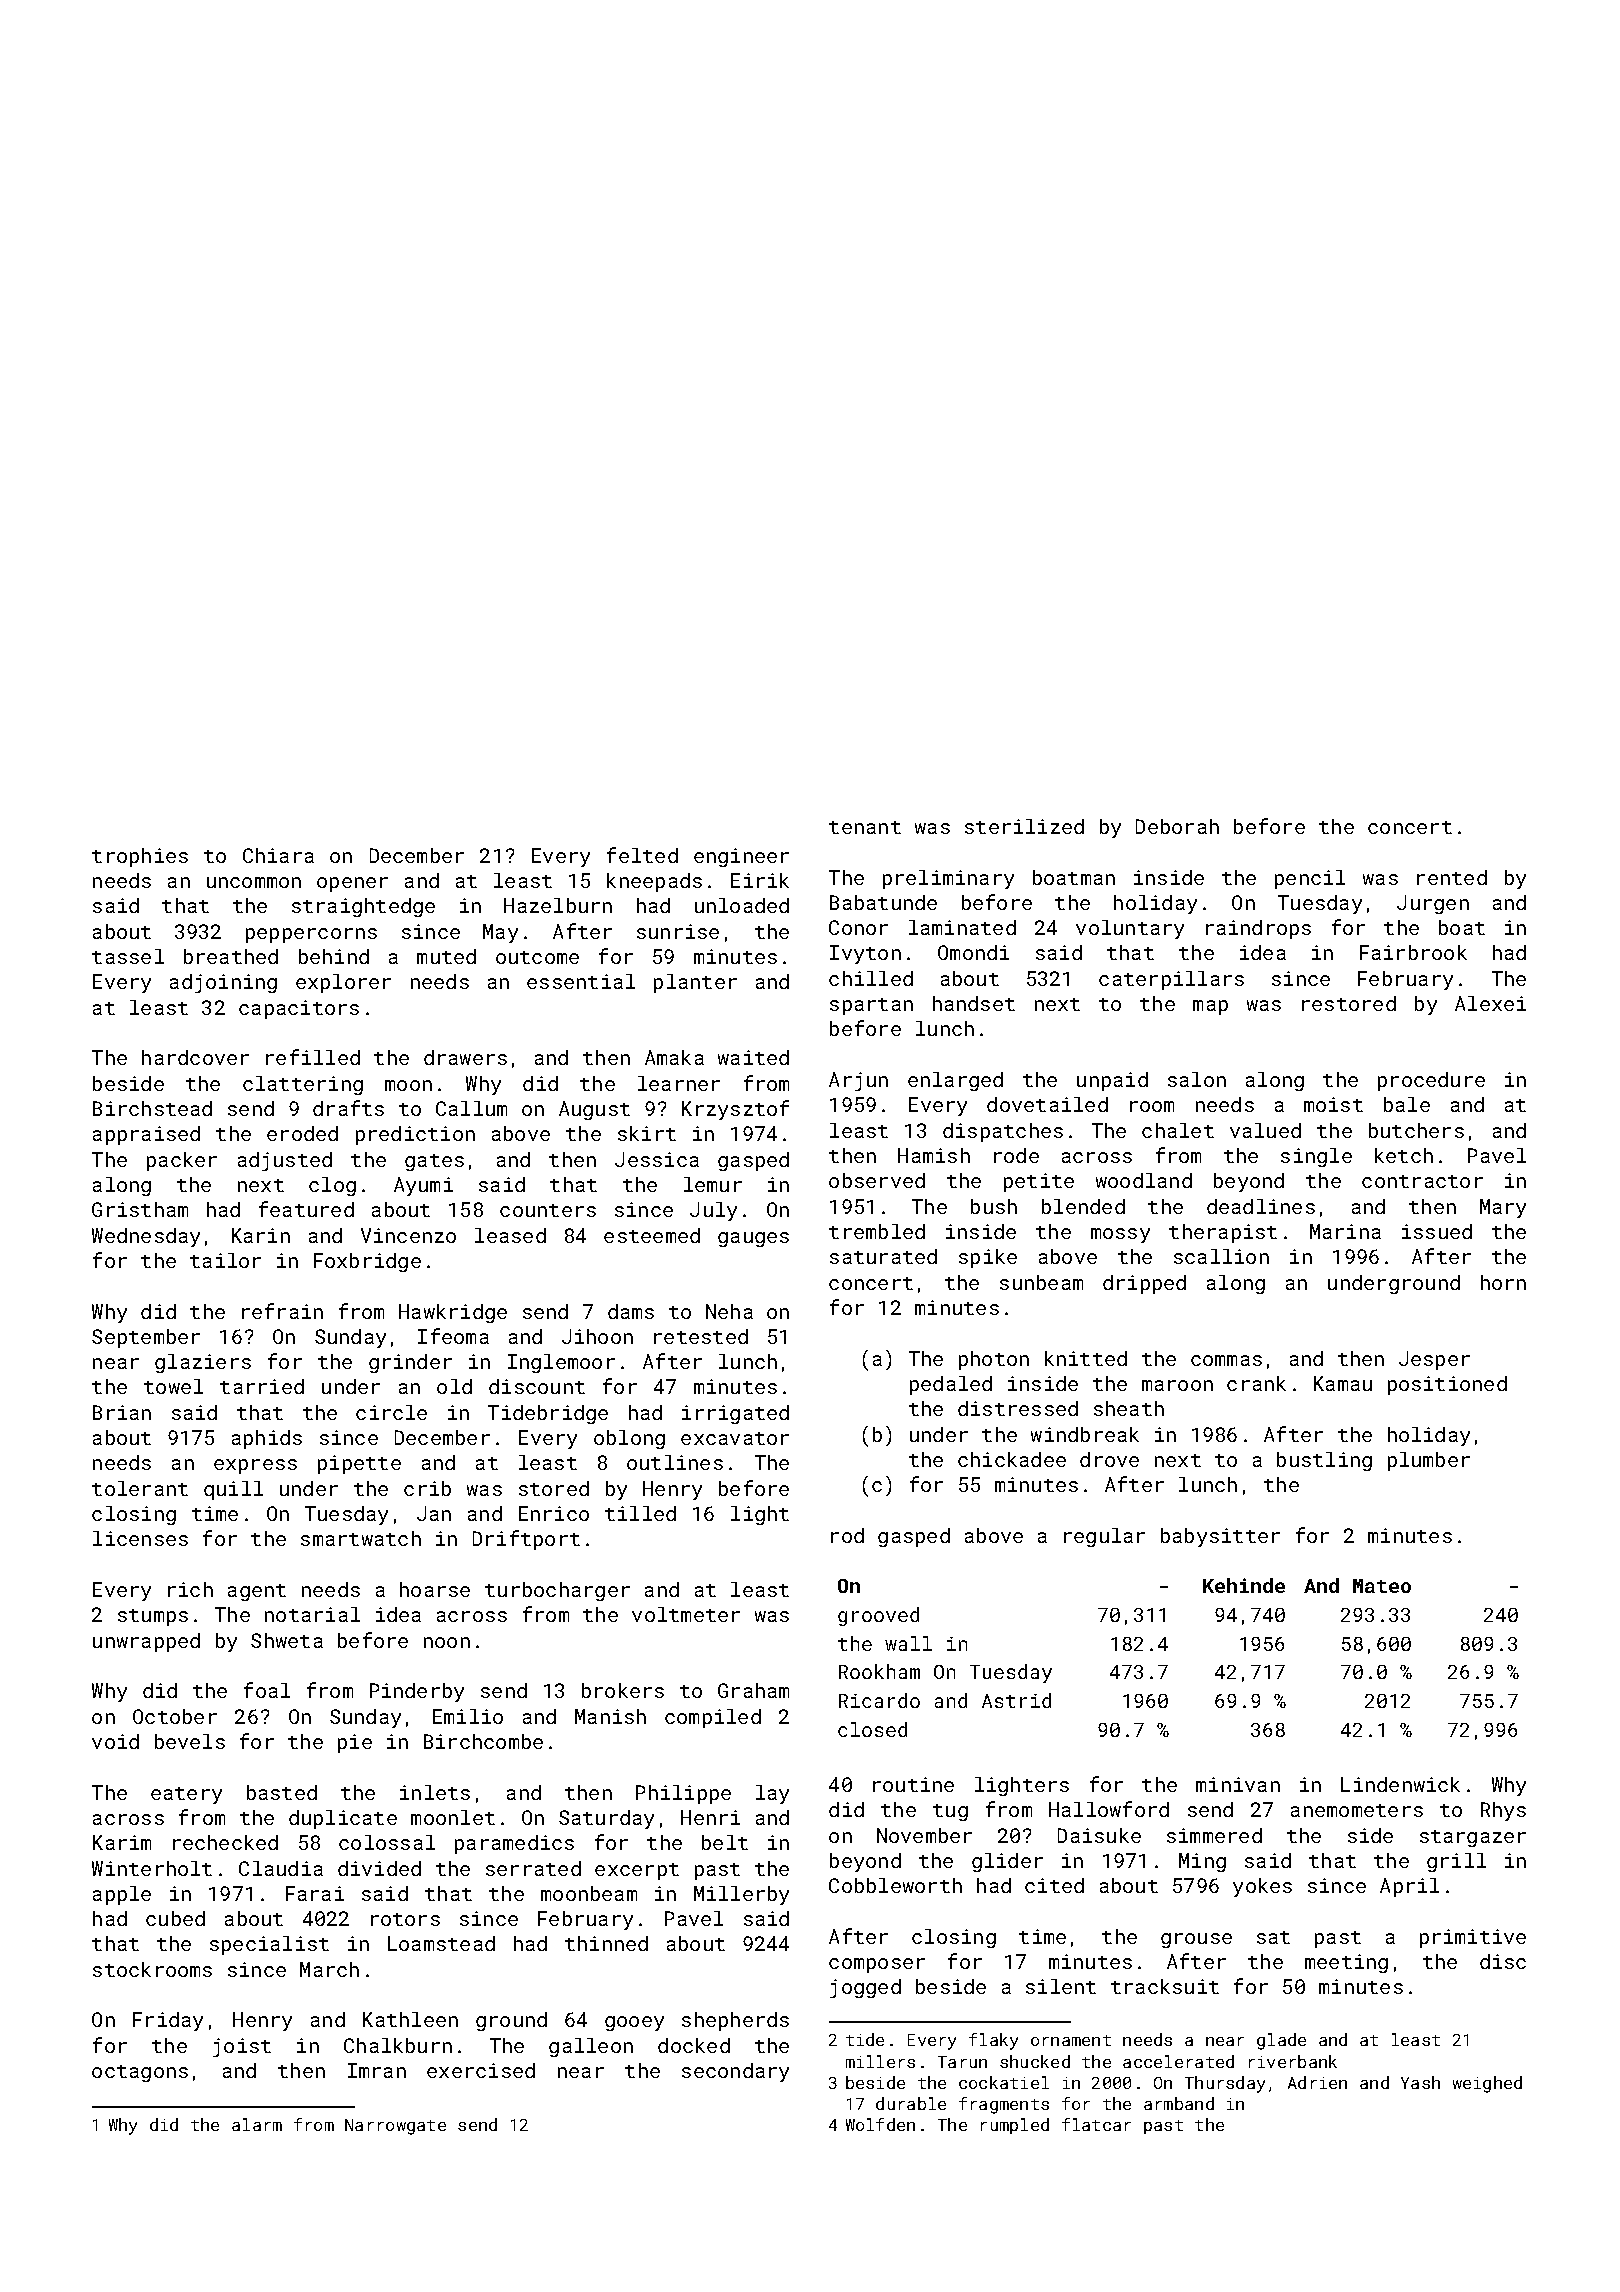 Image resolution: width=1620 pixels, height=2292 pixels. Describe the element at coordinates (1420, 2082) in the page. I see `Yash` at that location.
